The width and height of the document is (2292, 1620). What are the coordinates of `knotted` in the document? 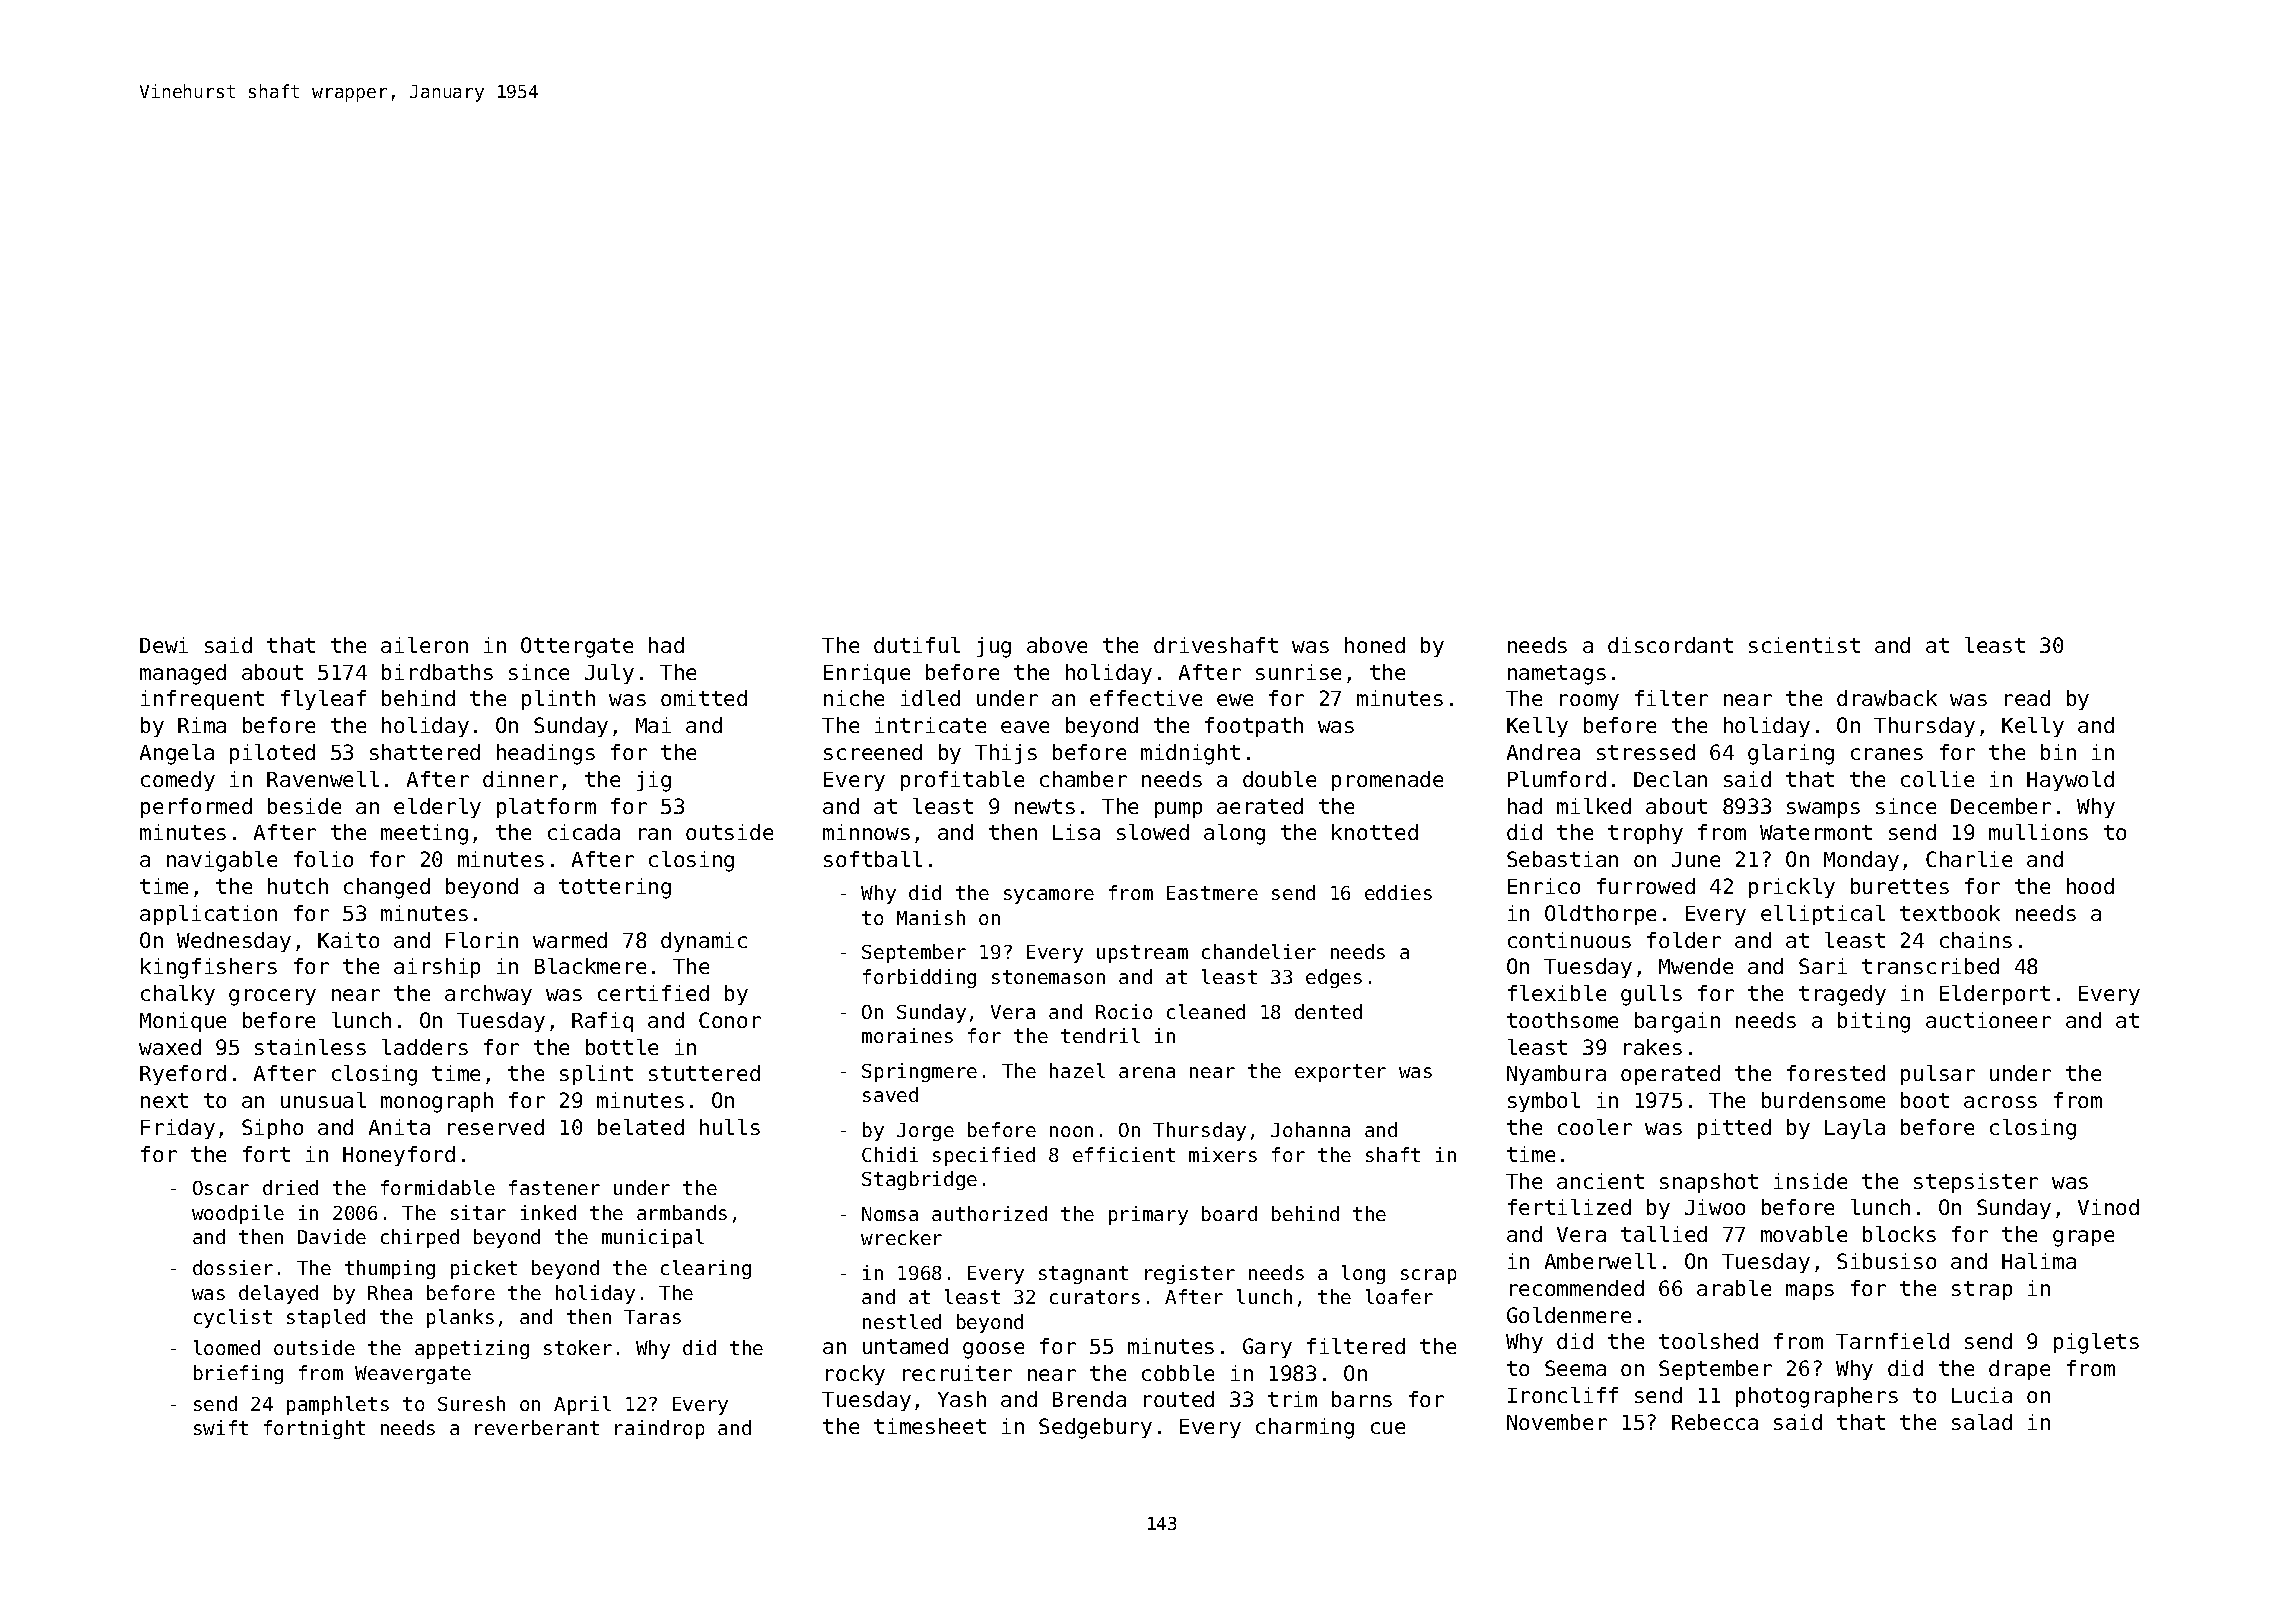 It's located at (1375, 832).
